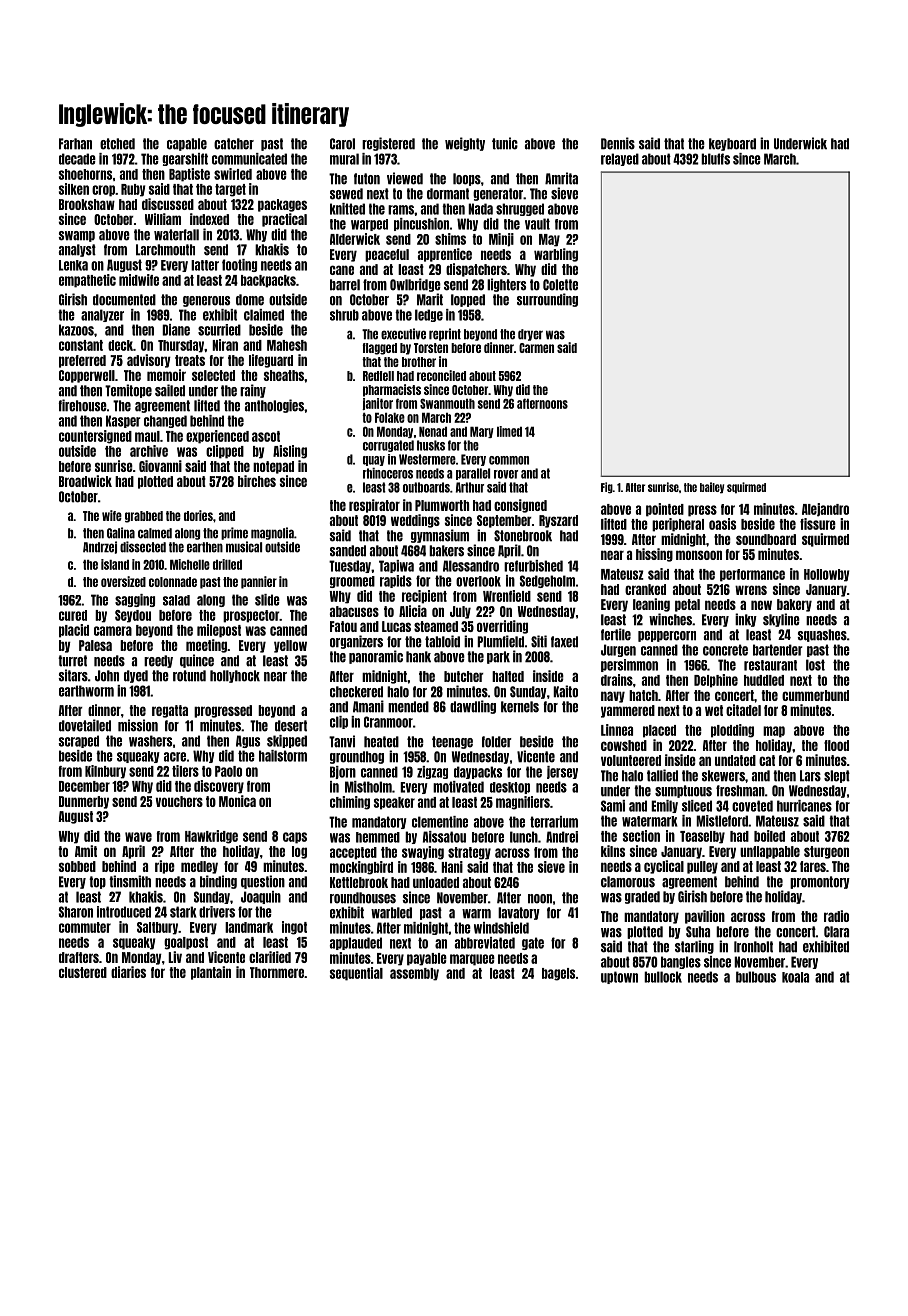 This screenshot has height=1316, width=908. What do you see at coordinates (715, 159) in the screenshot?
I see `bluffs` at bounding box center [715, 159].
